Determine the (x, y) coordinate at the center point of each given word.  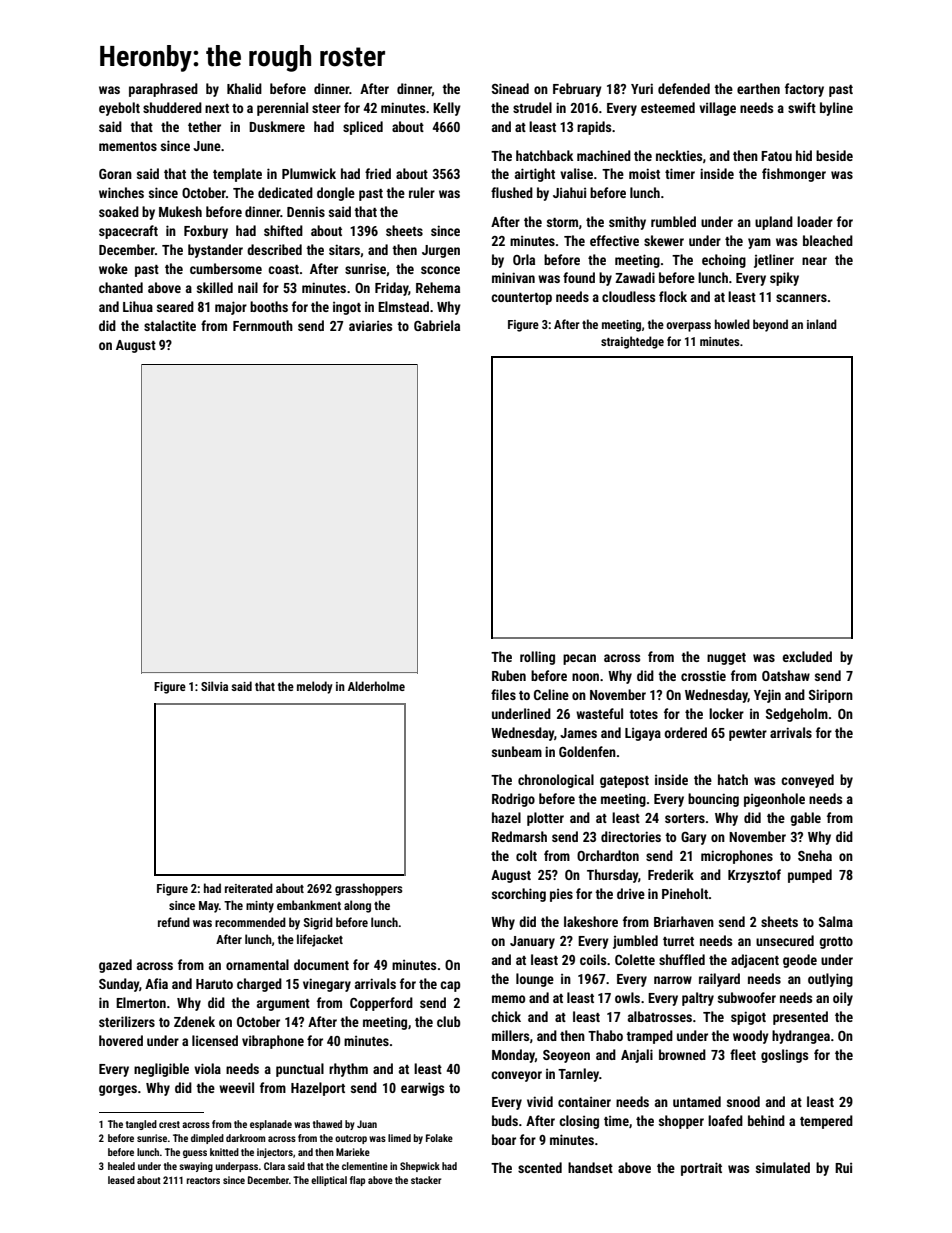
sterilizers (127, 1021)
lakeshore (591, 921)
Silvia (214, 686)
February (577, 90)
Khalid (244, 88)
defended (684, 88)
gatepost (624, 782)
